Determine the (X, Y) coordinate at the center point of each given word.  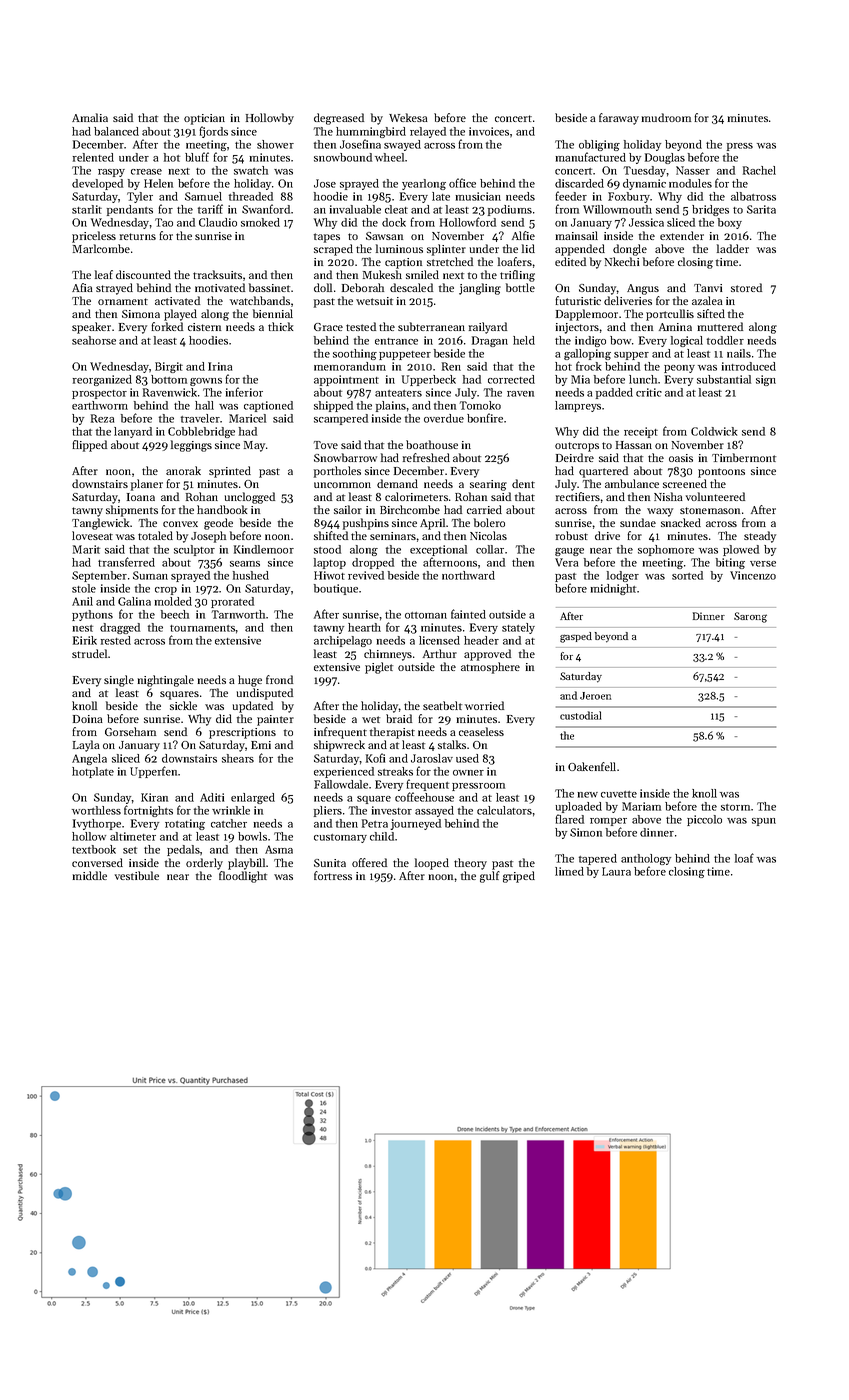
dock (394, 222)
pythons (92, 615)
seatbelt (442, 705)
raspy (111, 173)
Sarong (750, 617)
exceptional (438, 550)
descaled (411, 287)
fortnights (148, 811)
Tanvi (708, 288)
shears (238, 758)
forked (167, 326)
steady (760, 537)
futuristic (578, 300)
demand (397, 483)
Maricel (247, 418)
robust (572, 535)
